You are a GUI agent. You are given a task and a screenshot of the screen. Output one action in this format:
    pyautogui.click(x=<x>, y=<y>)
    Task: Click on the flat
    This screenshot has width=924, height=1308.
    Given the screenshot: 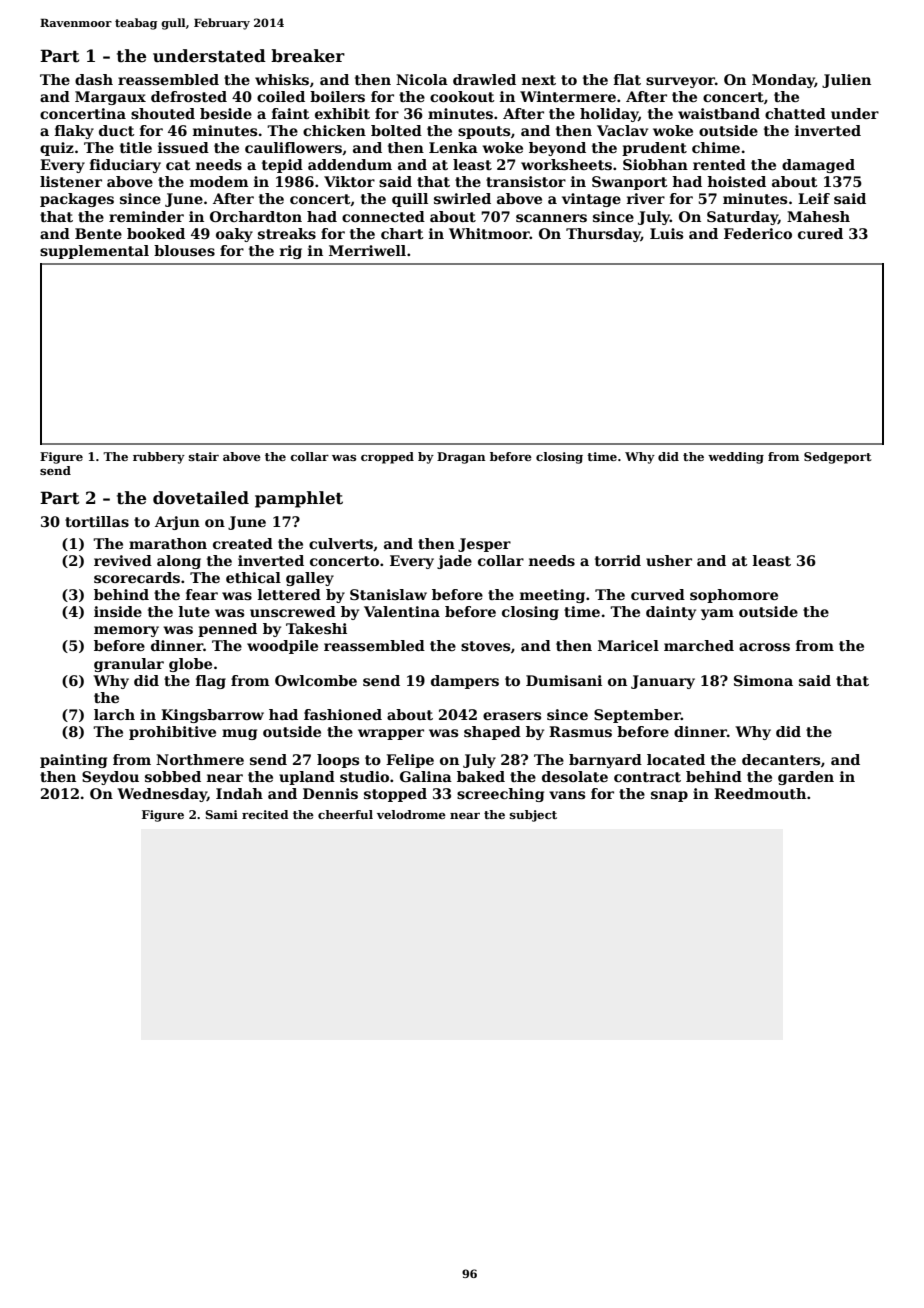 What is the action you would take?
    pyautogui.click(x=627, y=79)
